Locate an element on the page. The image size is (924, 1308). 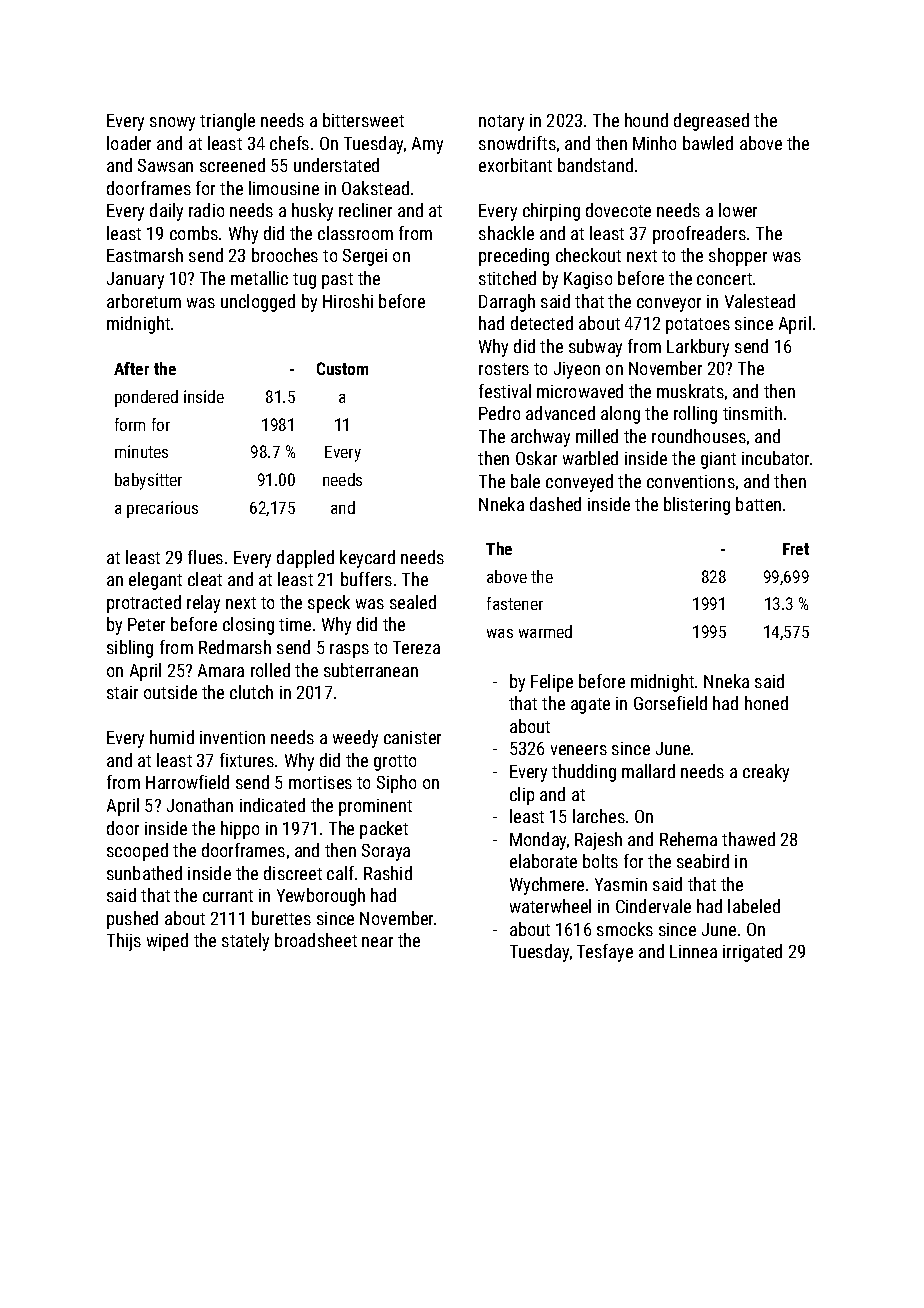
bittersweet is located at coordinates (363, 120).
